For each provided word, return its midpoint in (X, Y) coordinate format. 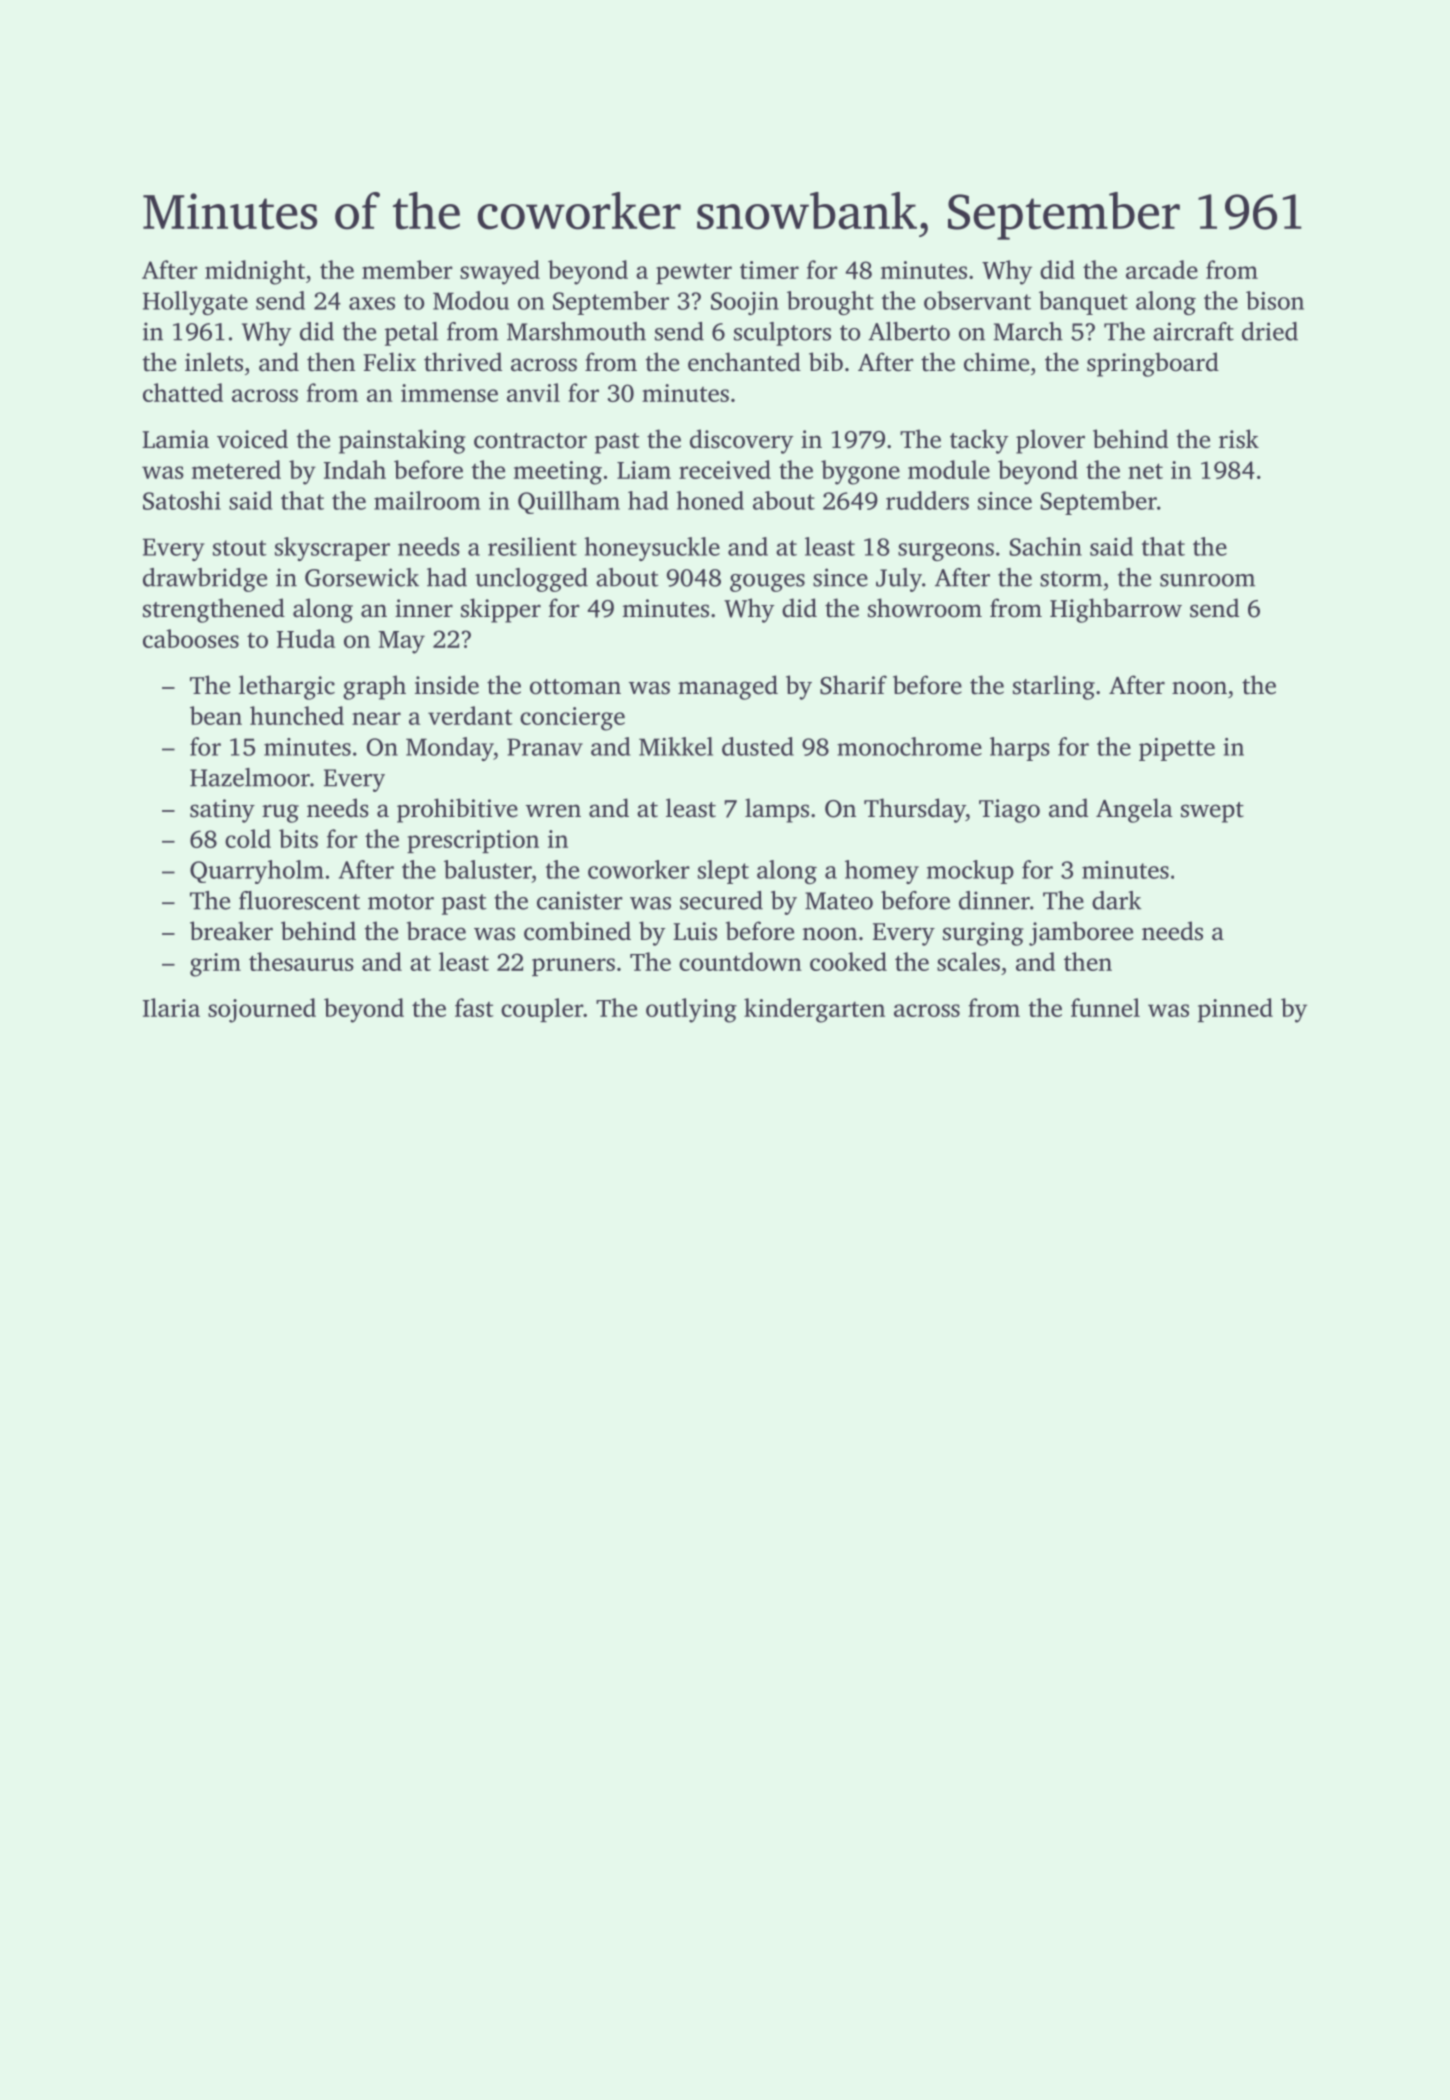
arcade (1162, 269)
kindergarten (814, 1010)
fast (474, 1007)
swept (1212, 812)
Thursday (915, 810)
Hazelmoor (250, 777)
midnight (255, 272)
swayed (500, 272)
